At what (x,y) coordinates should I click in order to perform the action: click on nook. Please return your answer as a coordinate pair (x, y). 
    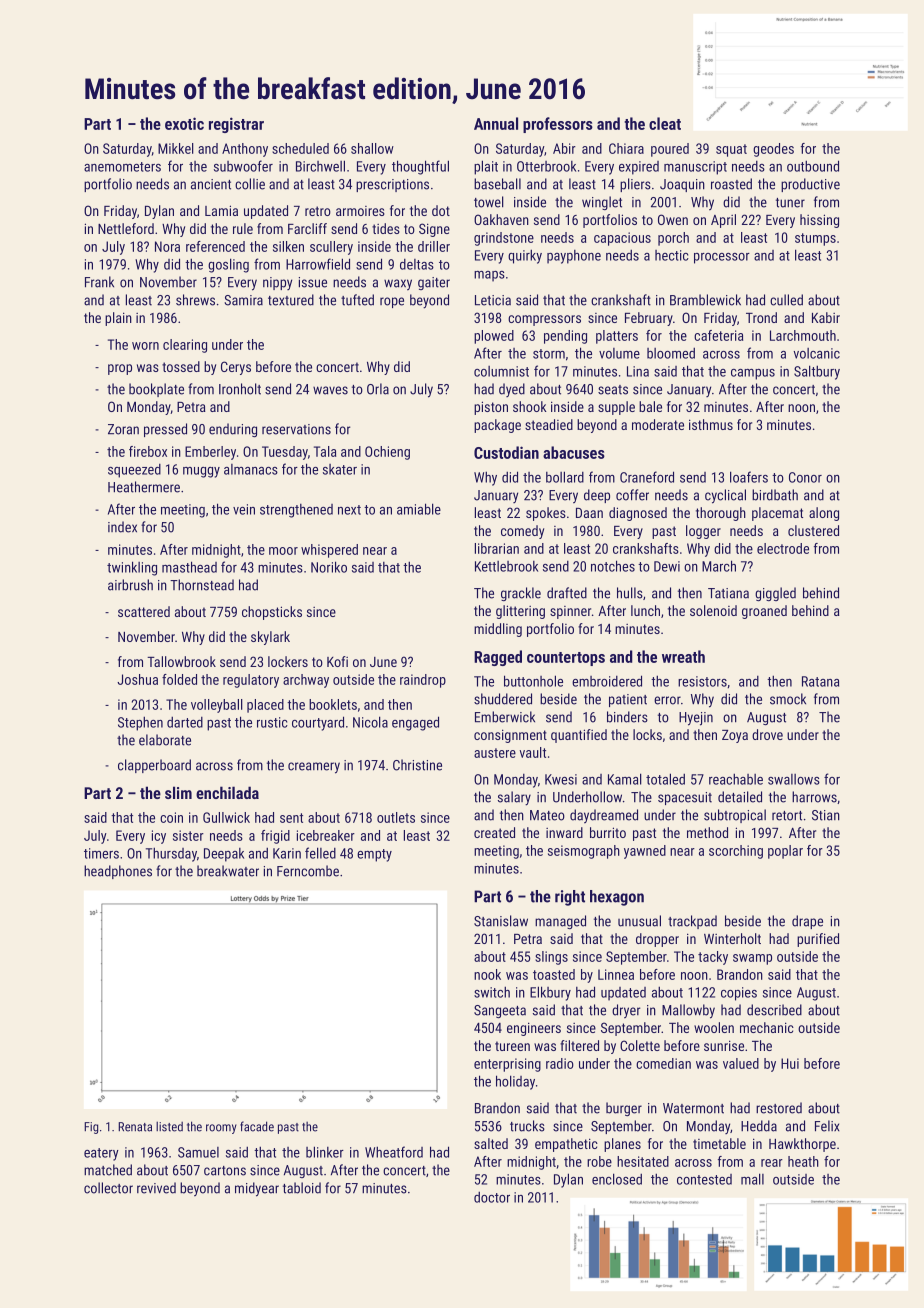
    Looking at the image, I should click on (487, 974).
